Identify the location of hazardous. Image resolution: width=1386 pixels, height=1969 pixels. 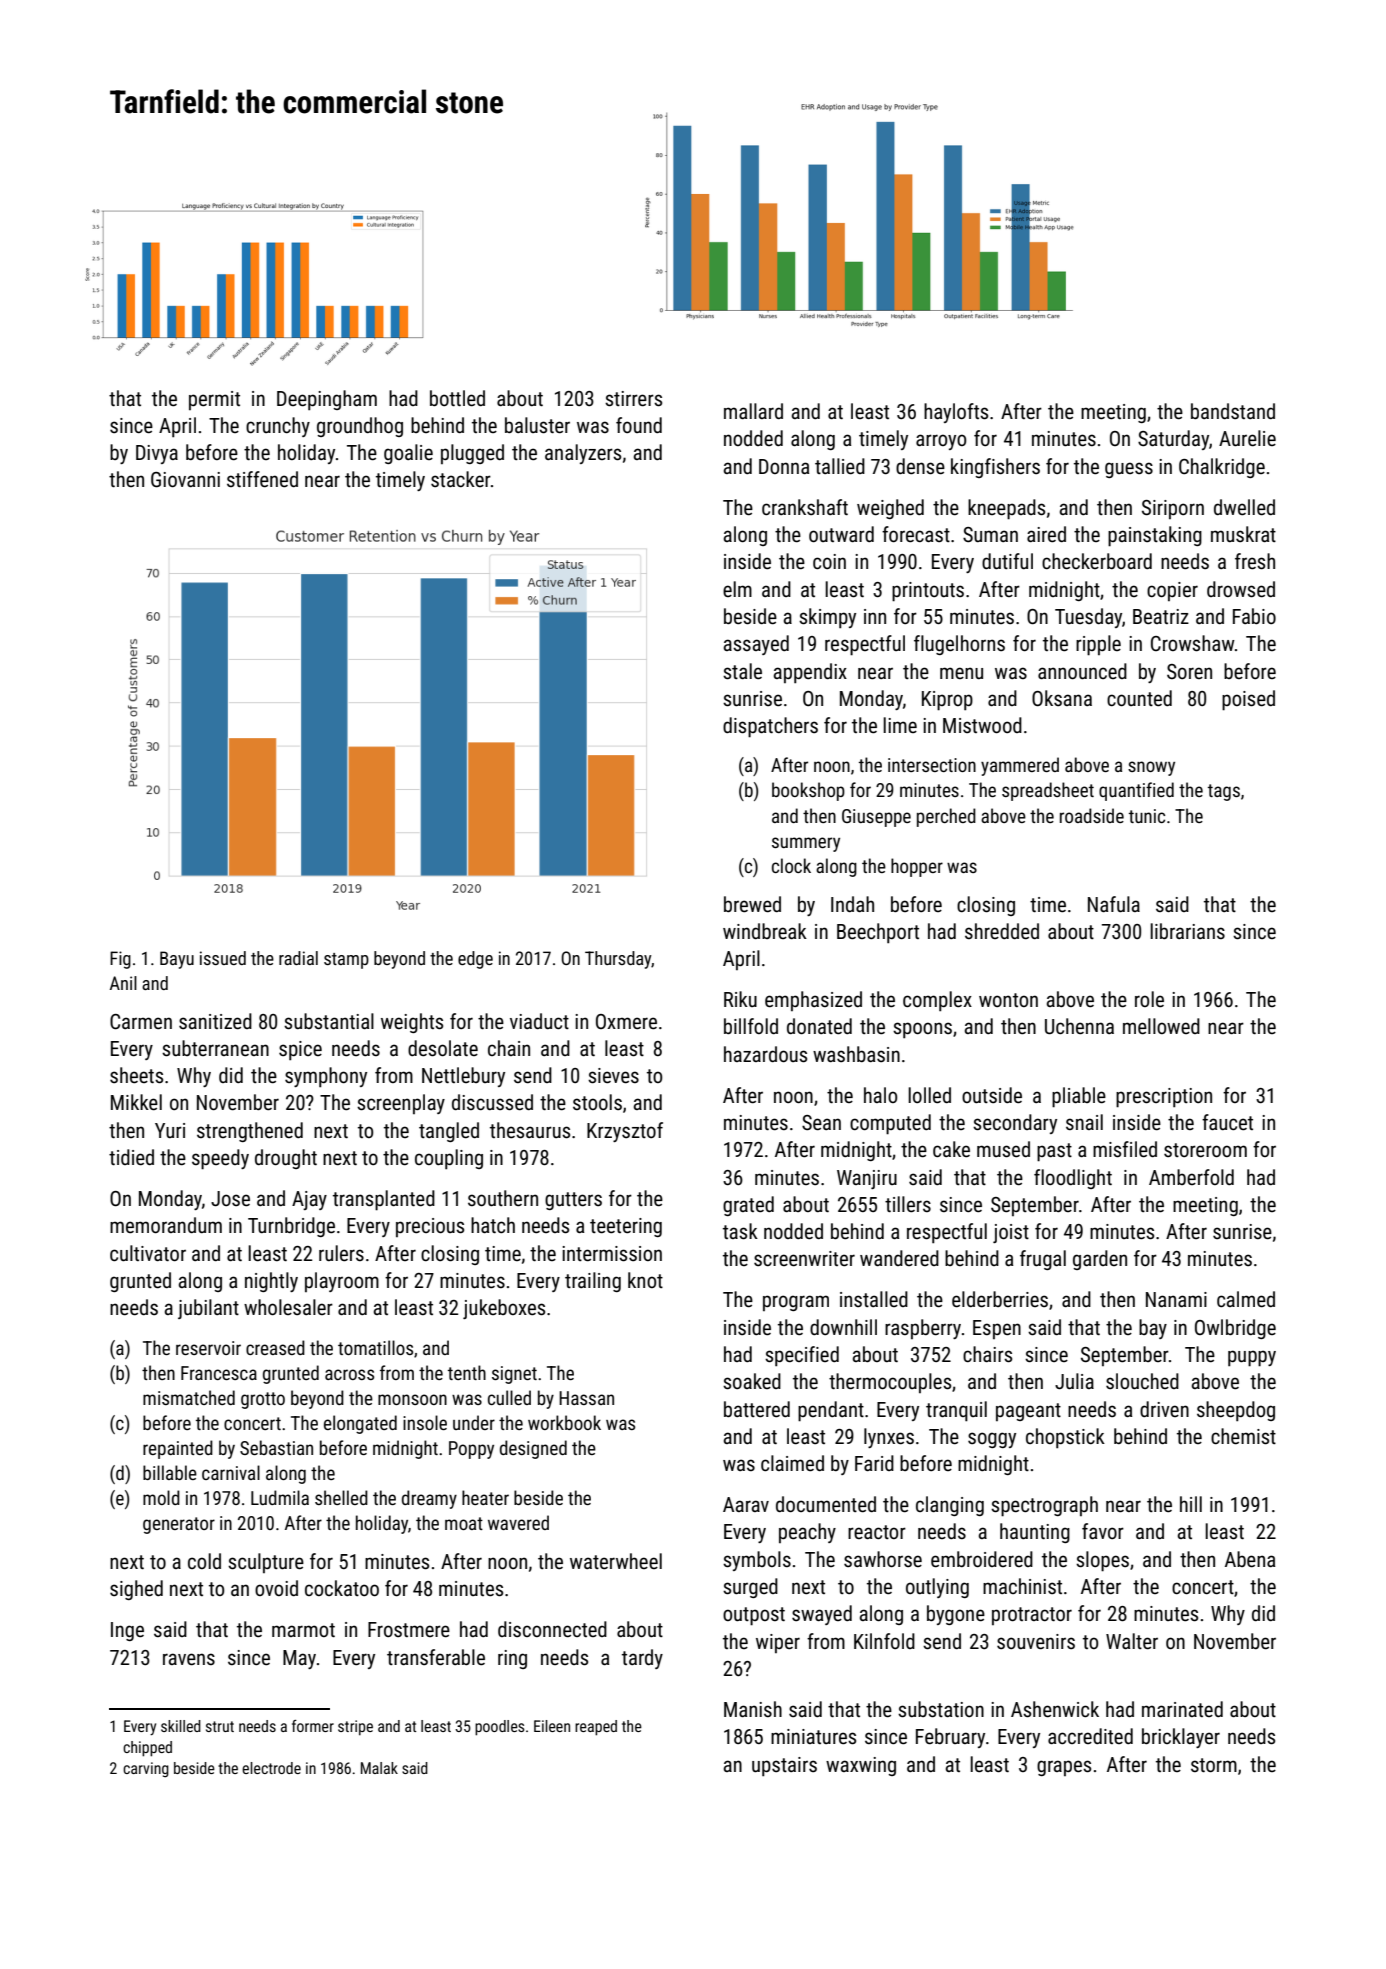
(765, 1054).
